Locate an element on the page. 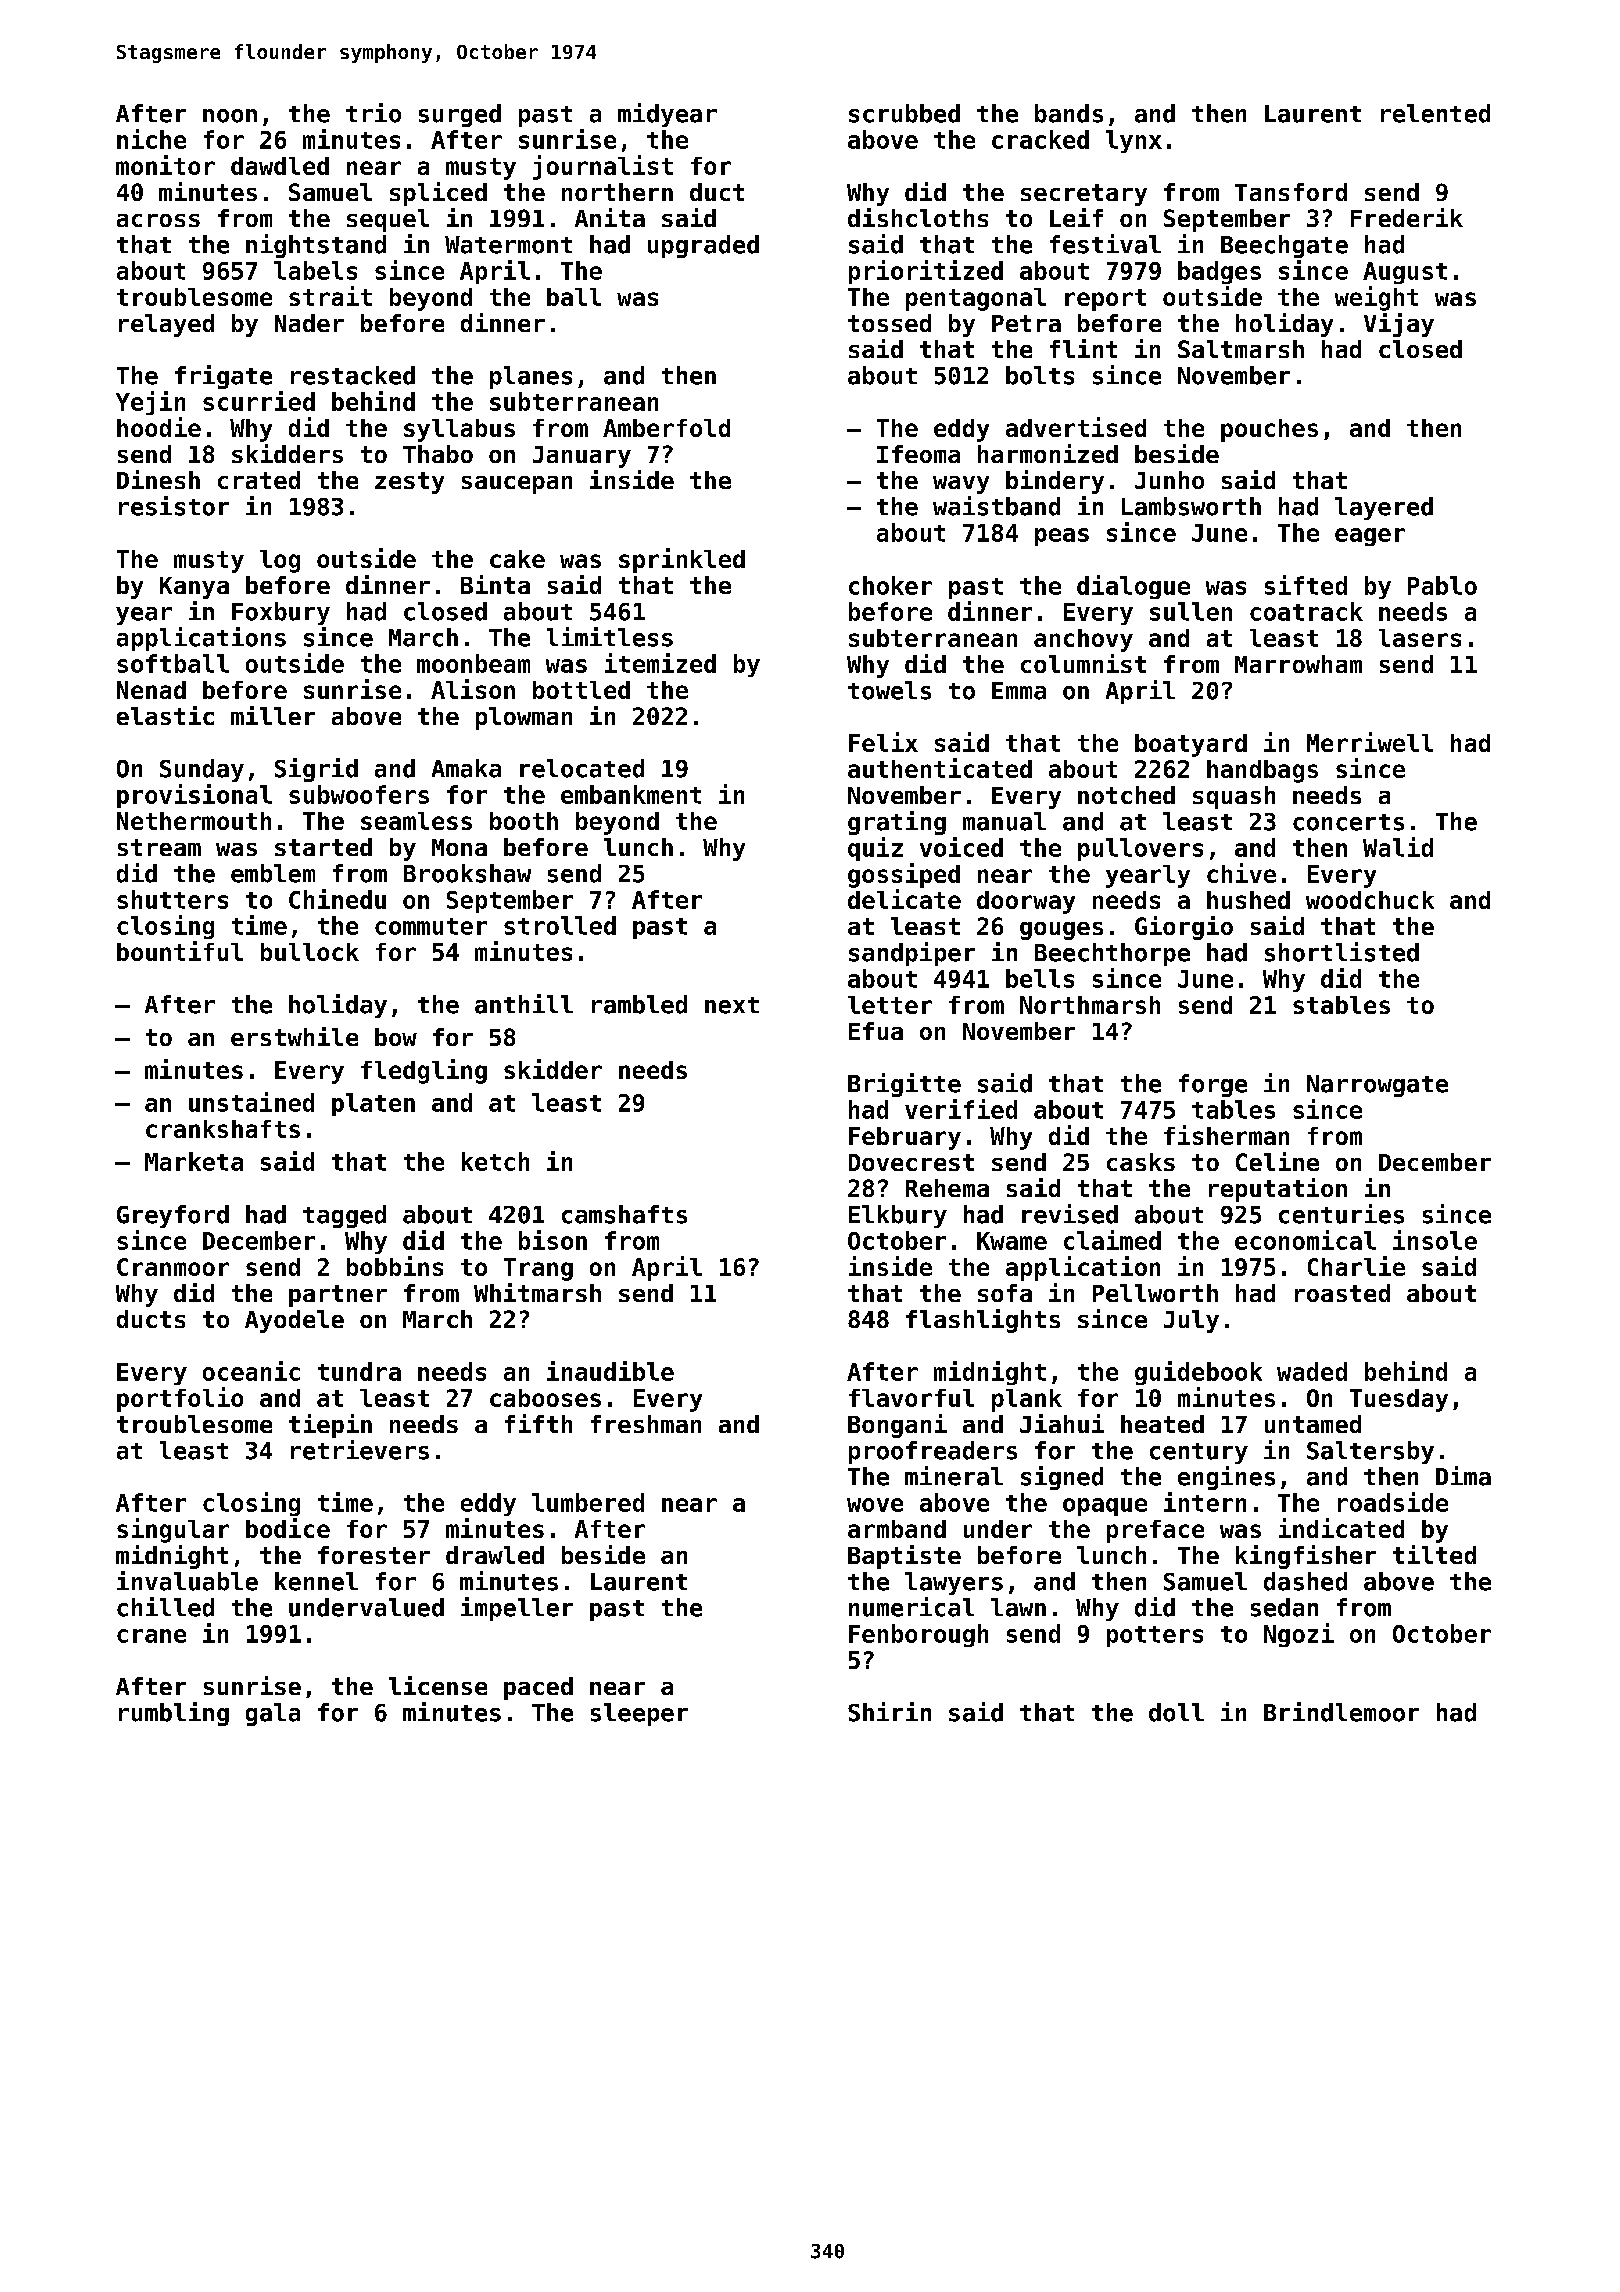 The image size is (1620, 2292). roasted is located at coordinates (1342, 1293).
